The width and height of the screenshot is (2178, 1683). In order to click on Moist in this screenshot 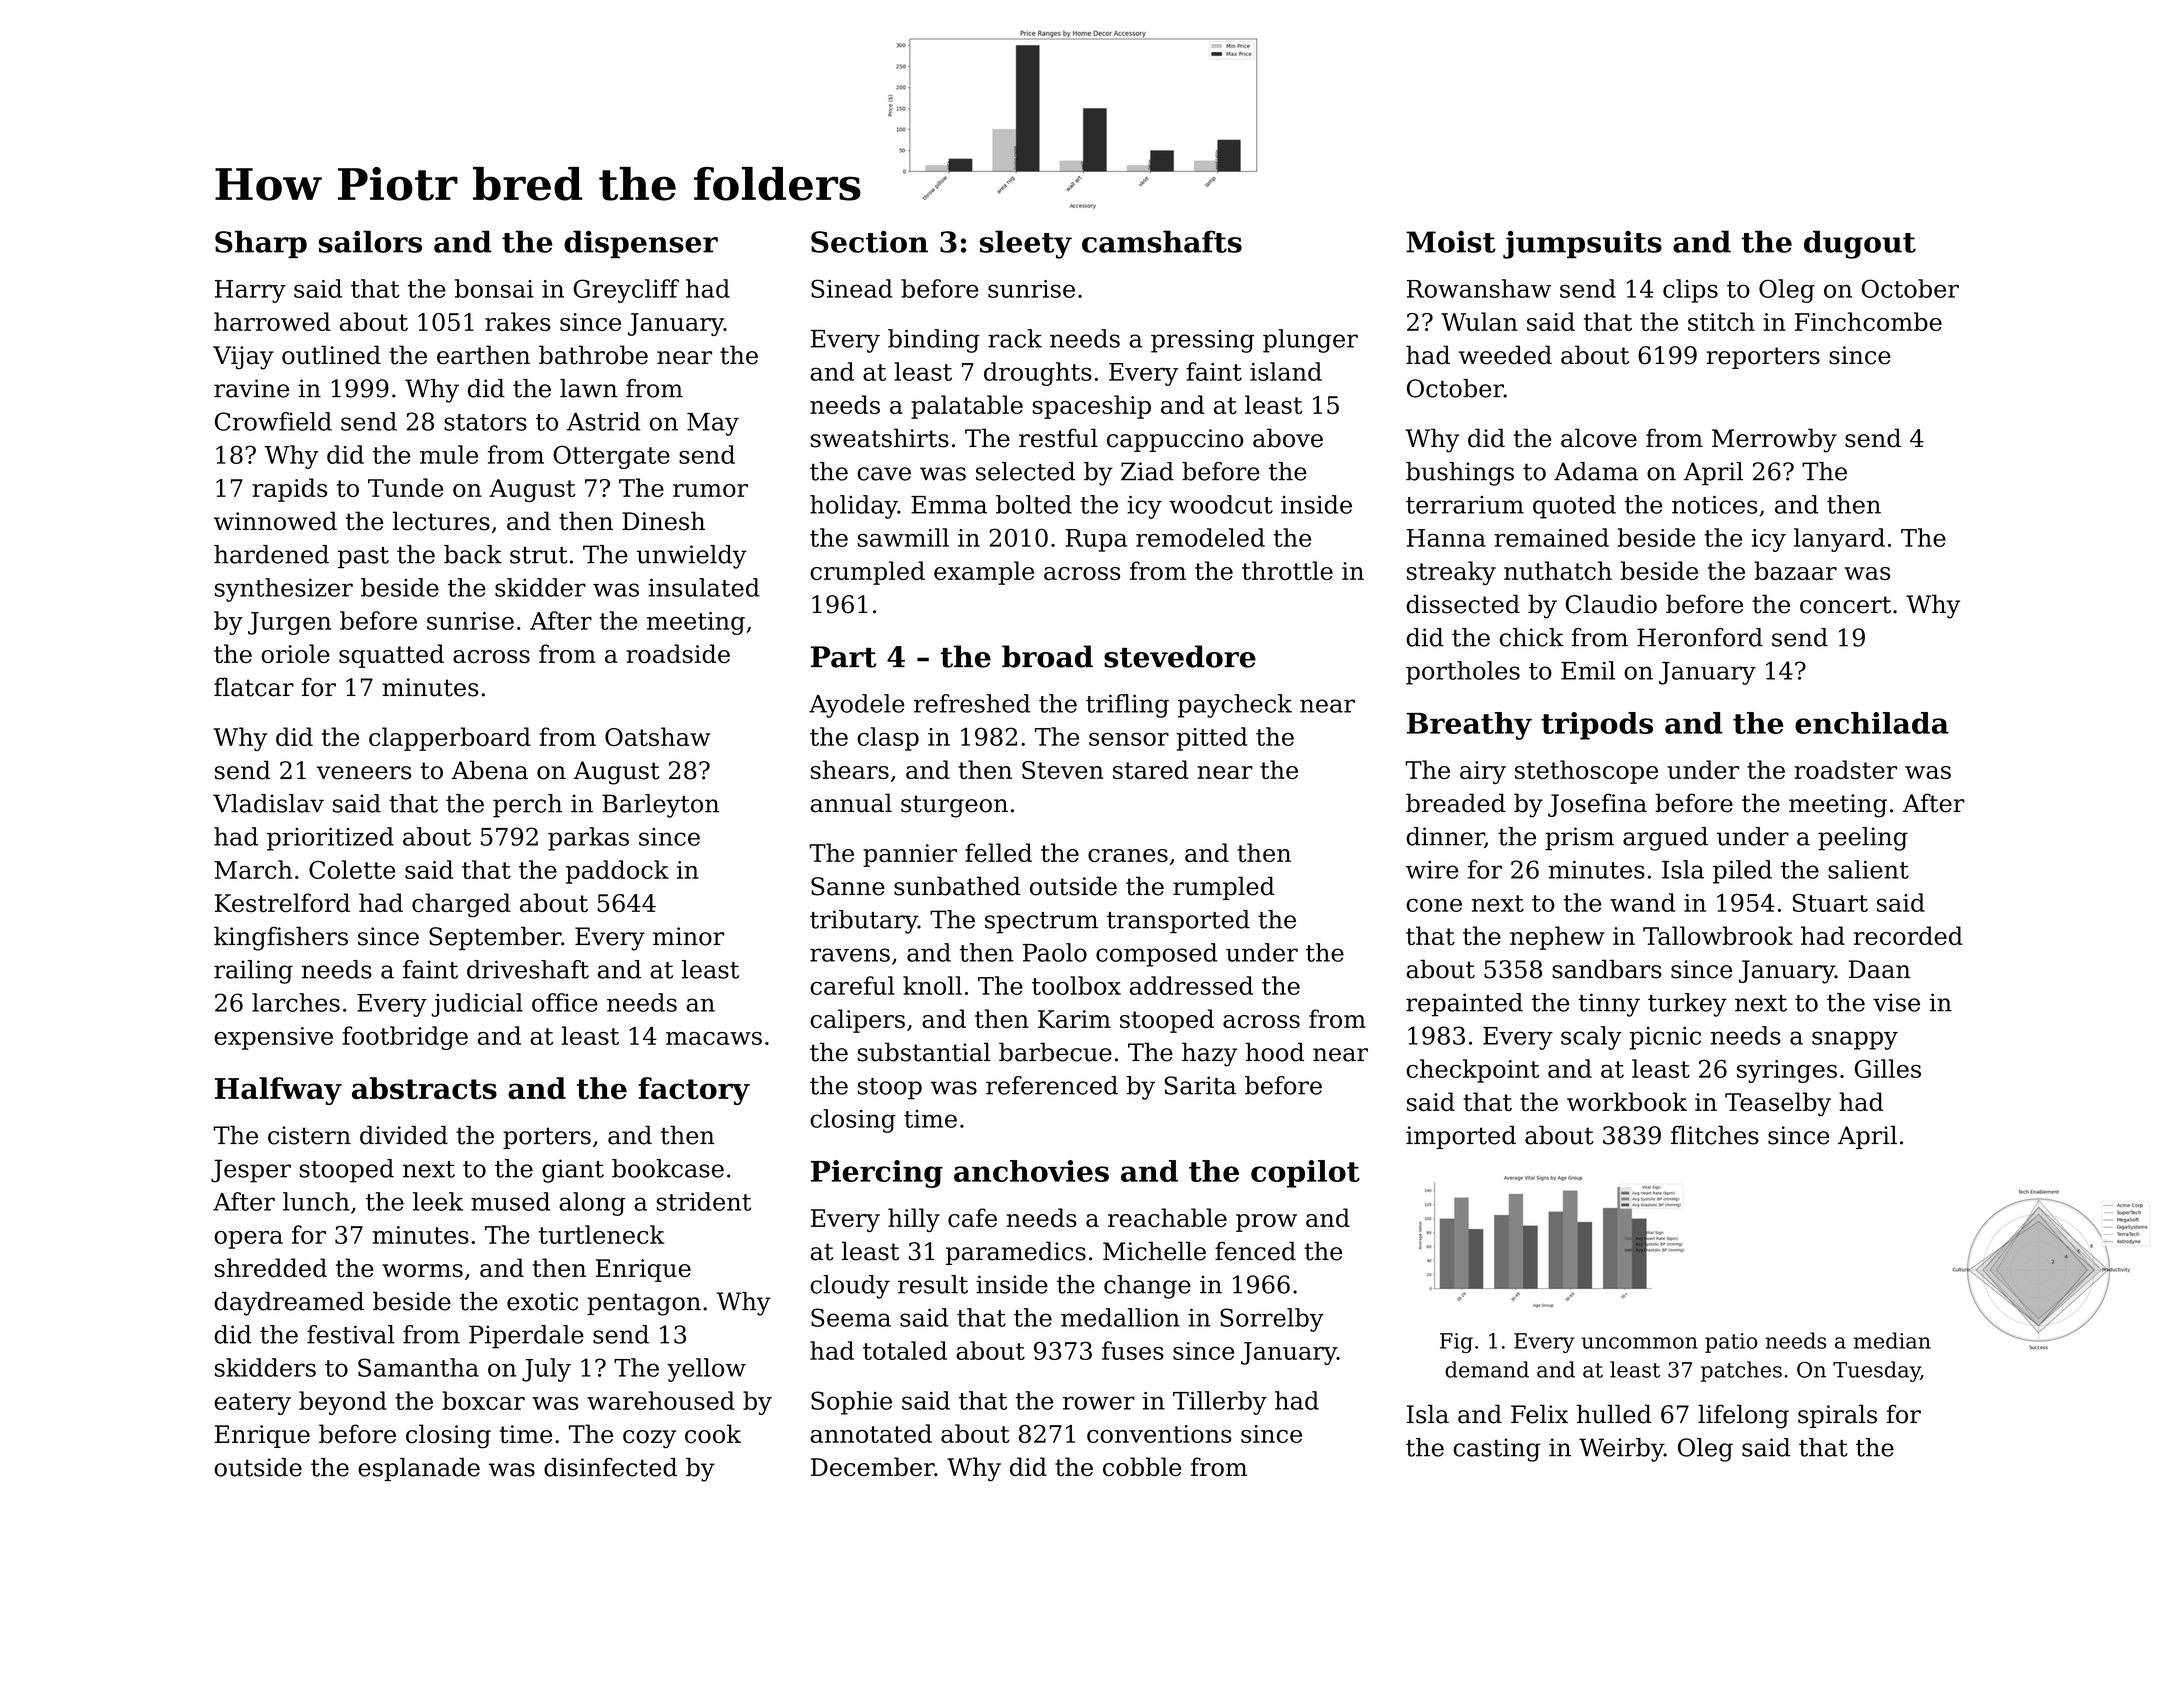, I will do `click(1451, 242)`.
